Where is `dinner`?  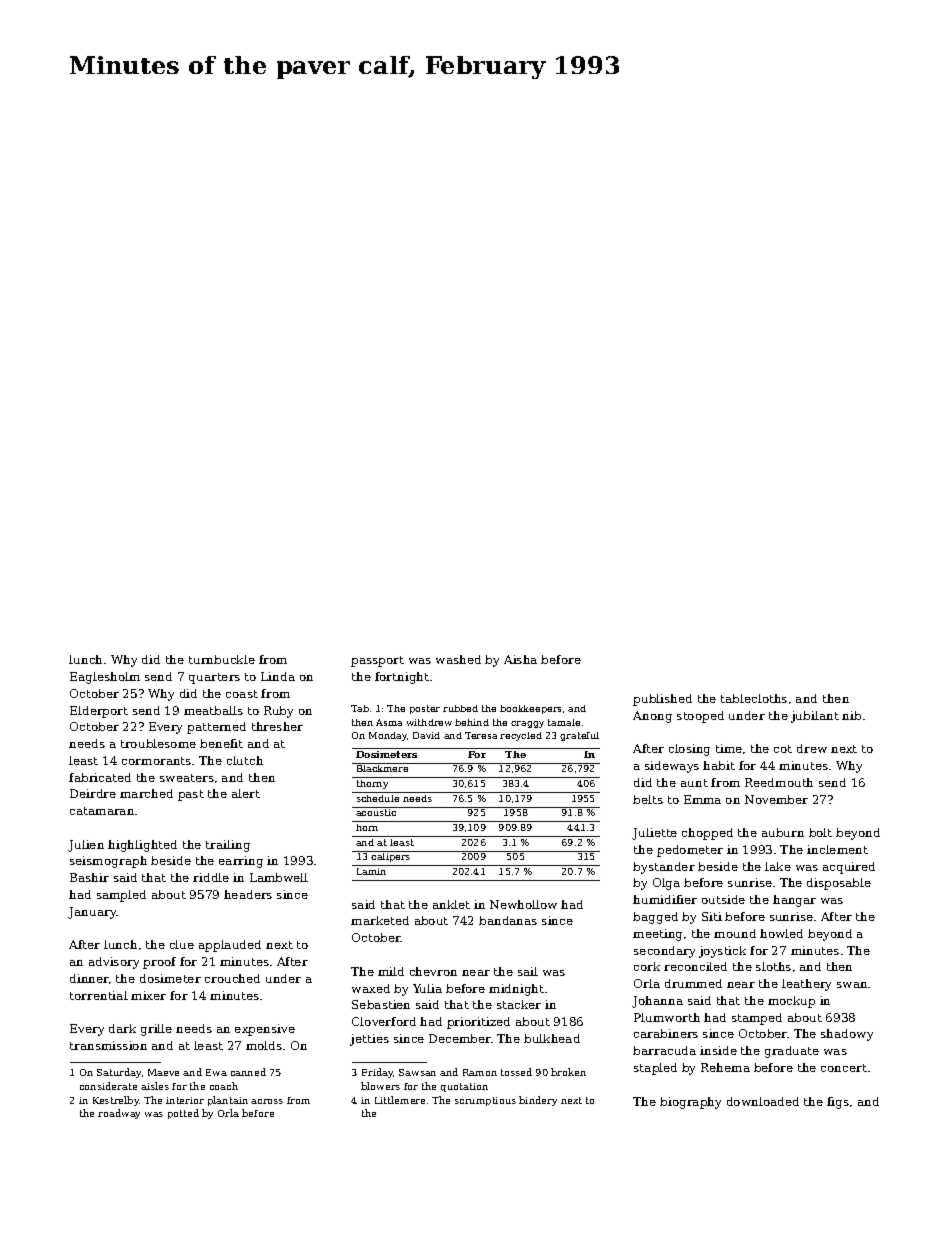
dinner is located at coordinates (89, 978).
